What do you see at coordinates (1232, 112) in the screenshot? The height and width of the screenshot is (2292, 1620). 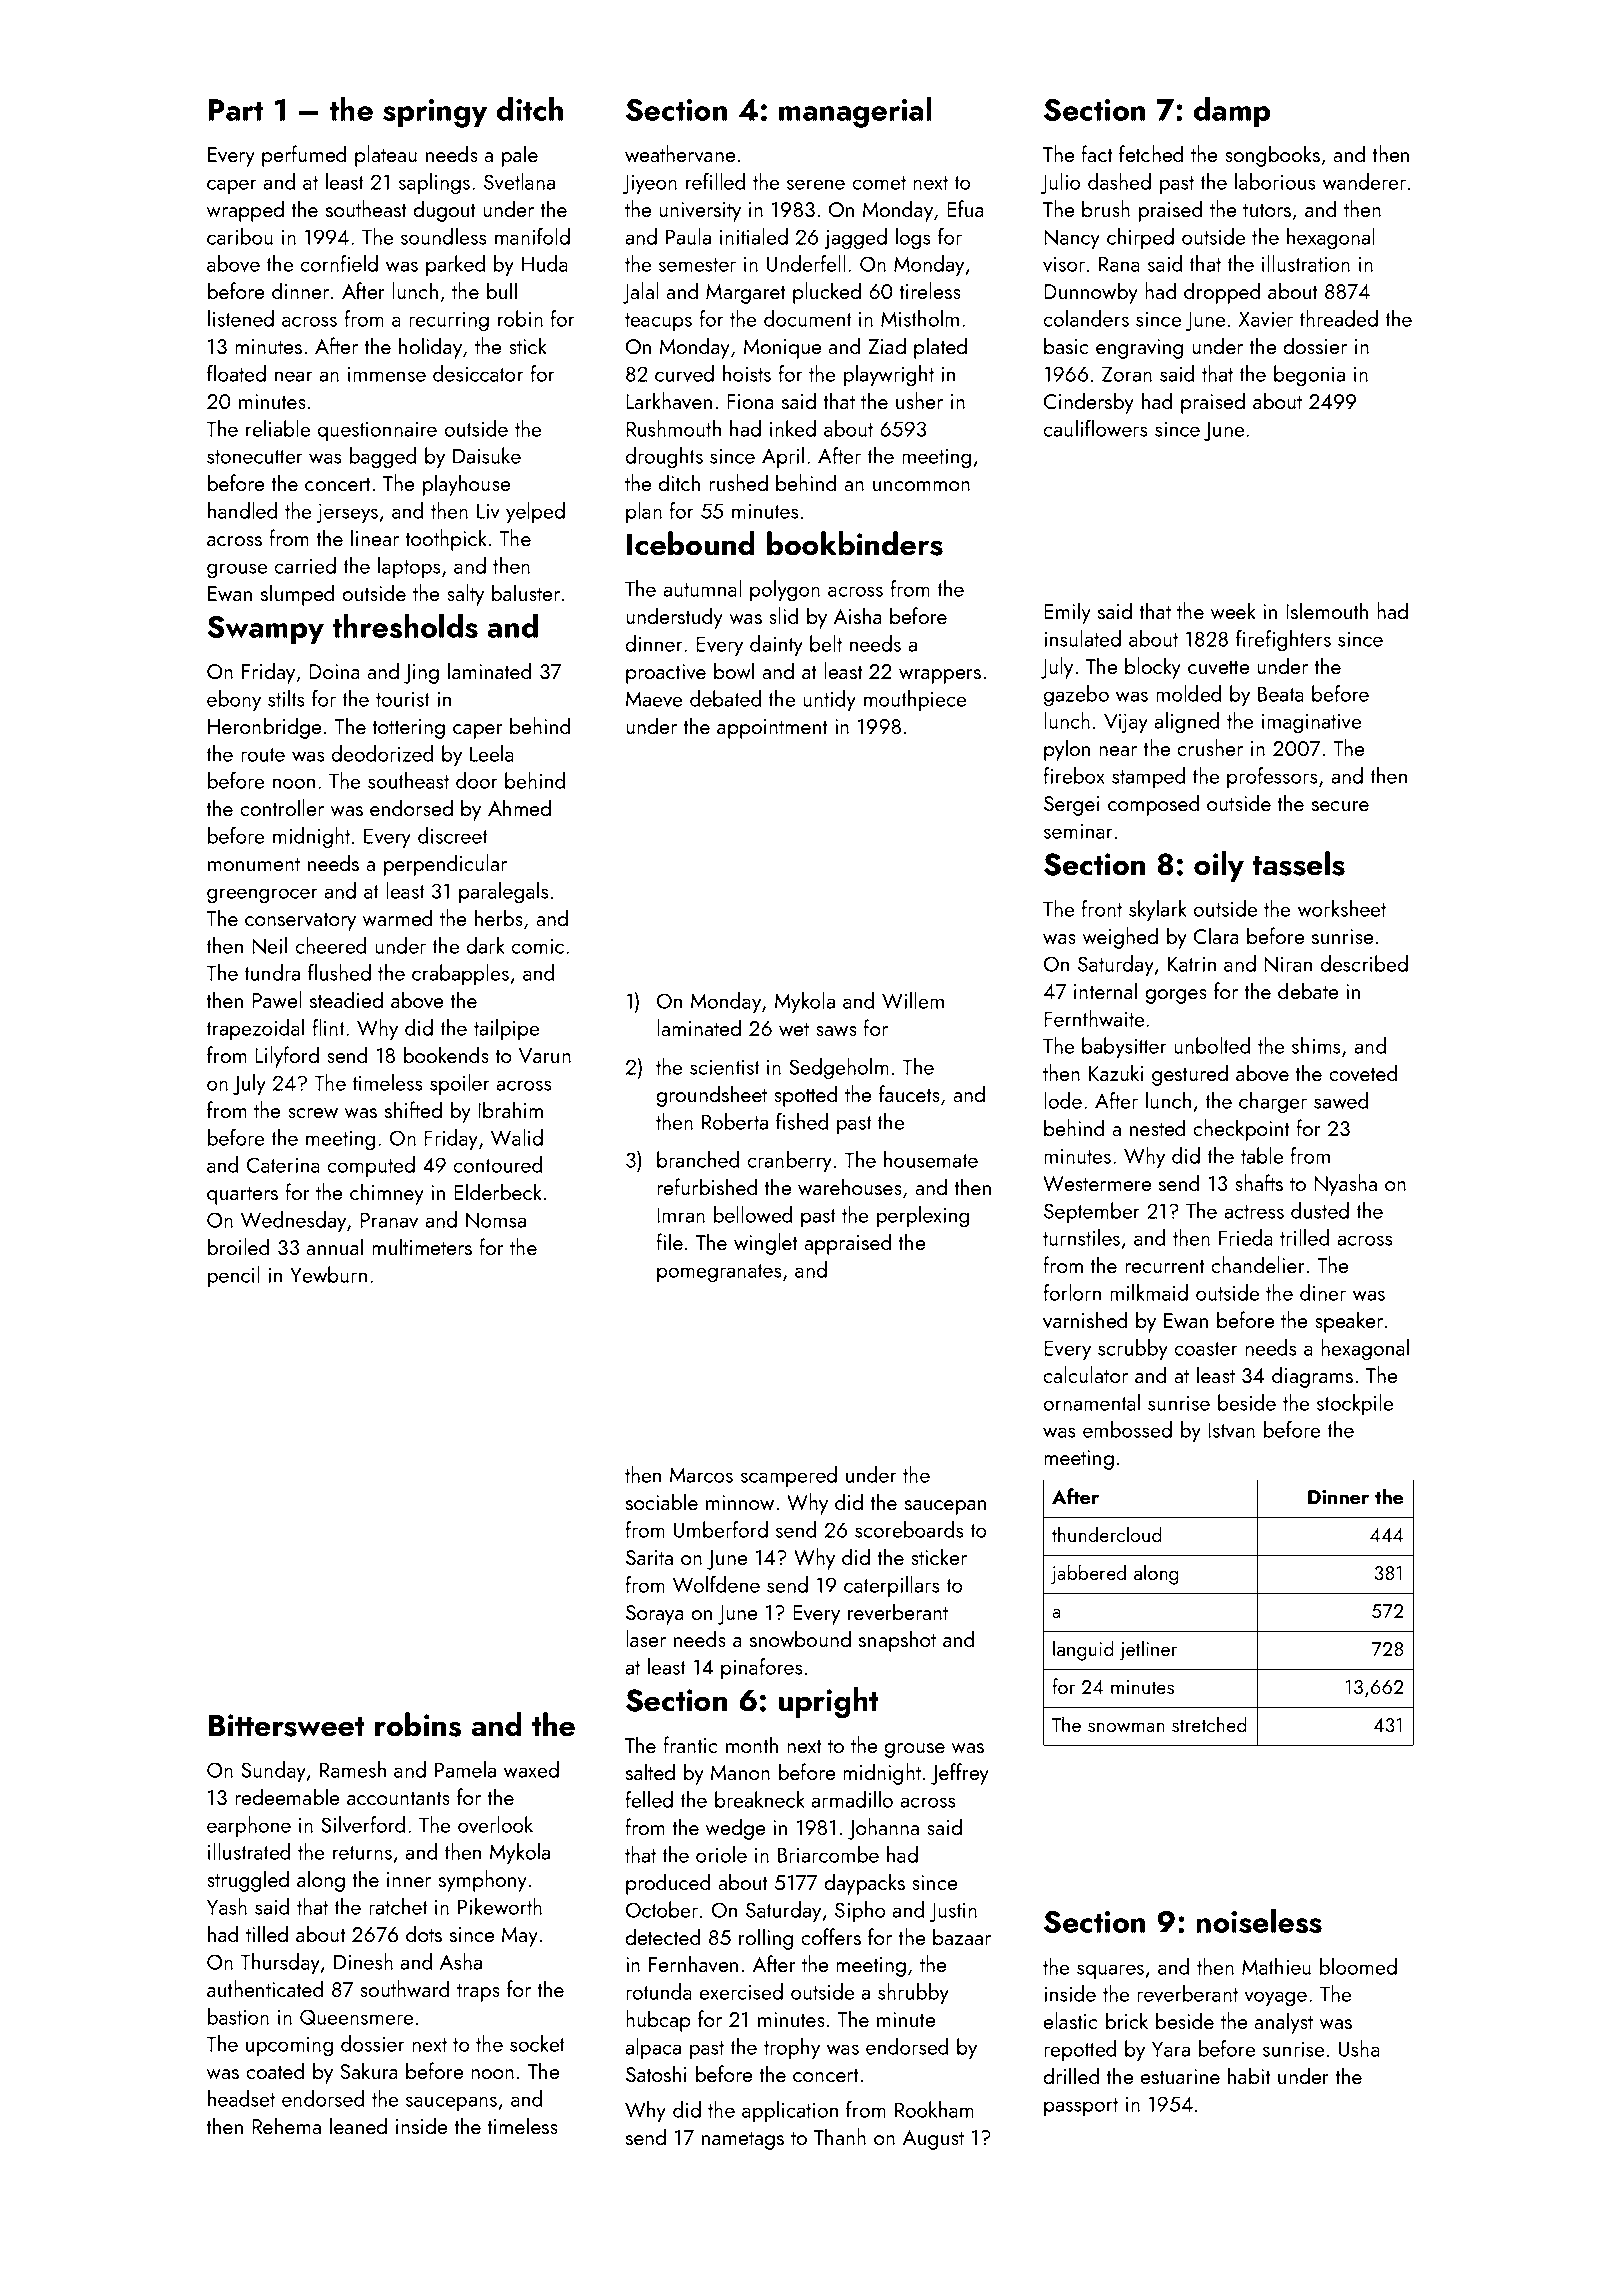 I see `damp` at bounding box center [1232, 112].
